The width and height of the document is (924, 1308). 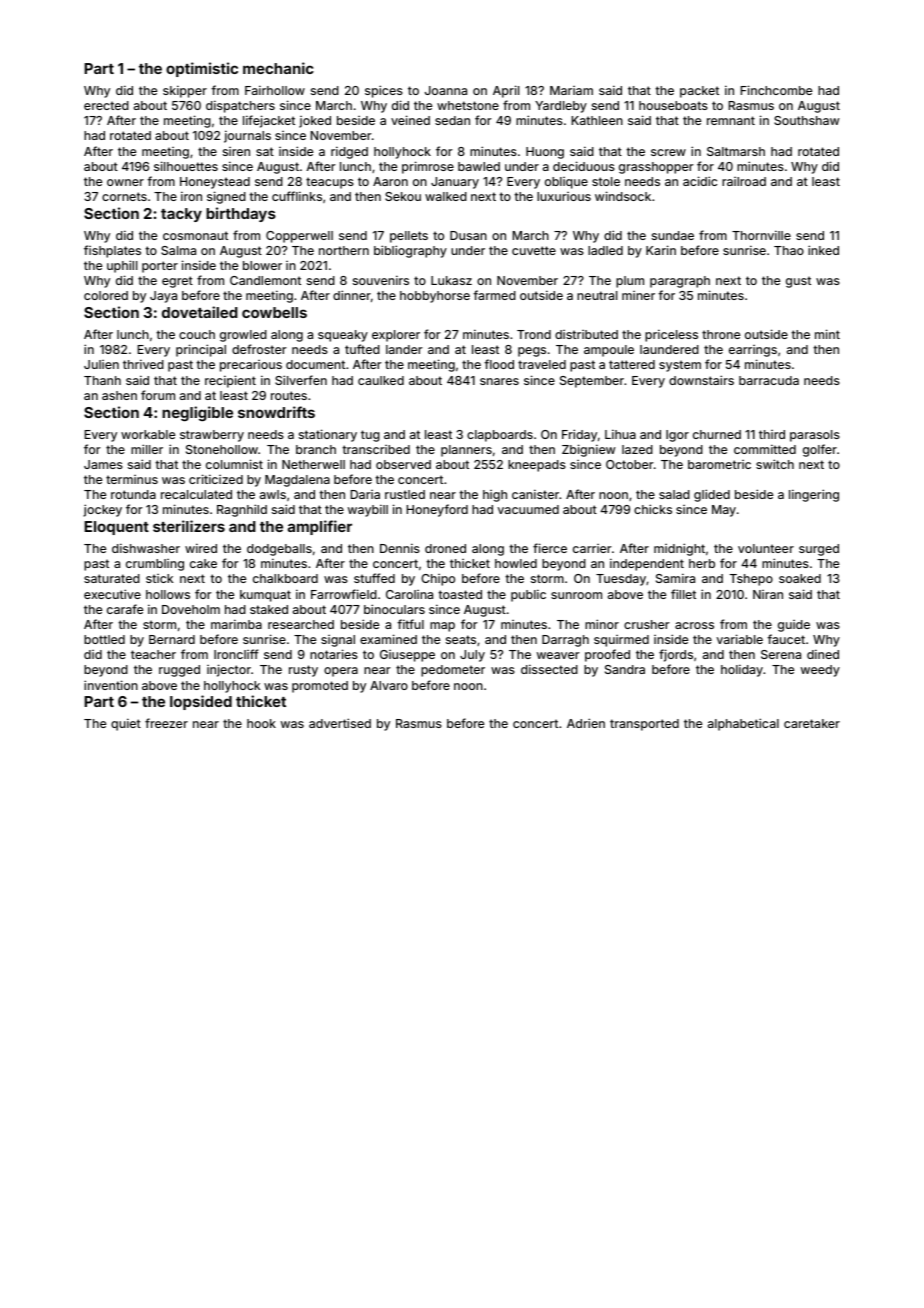 What do you see at coordinates (394, 609) in the document?
I see `binoculars` at bounding box center [394, 609].
